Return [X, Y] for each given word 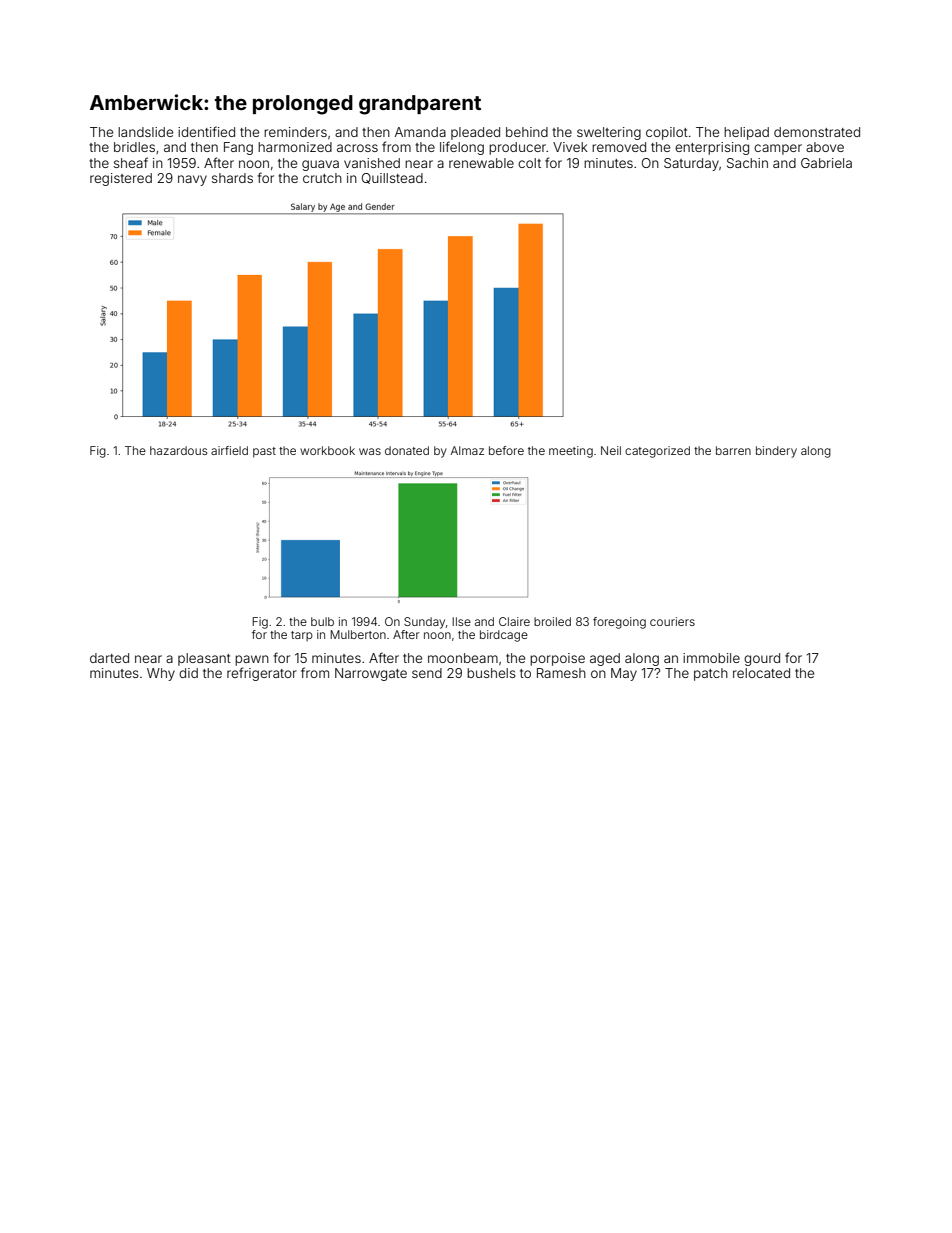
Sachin [747, 163]
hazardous [178, 450]
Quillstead [392, 178]
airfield [229, 450]
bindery [776, 452]
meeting [571, 452]
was [370, 451]
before [506, 450]
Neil [611, 450]
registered [121, 179]
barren [733, 450]
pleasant [204, 659]
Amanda [420, 132]
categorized [657, 452]
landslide [145, 132]
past [264, 452]
